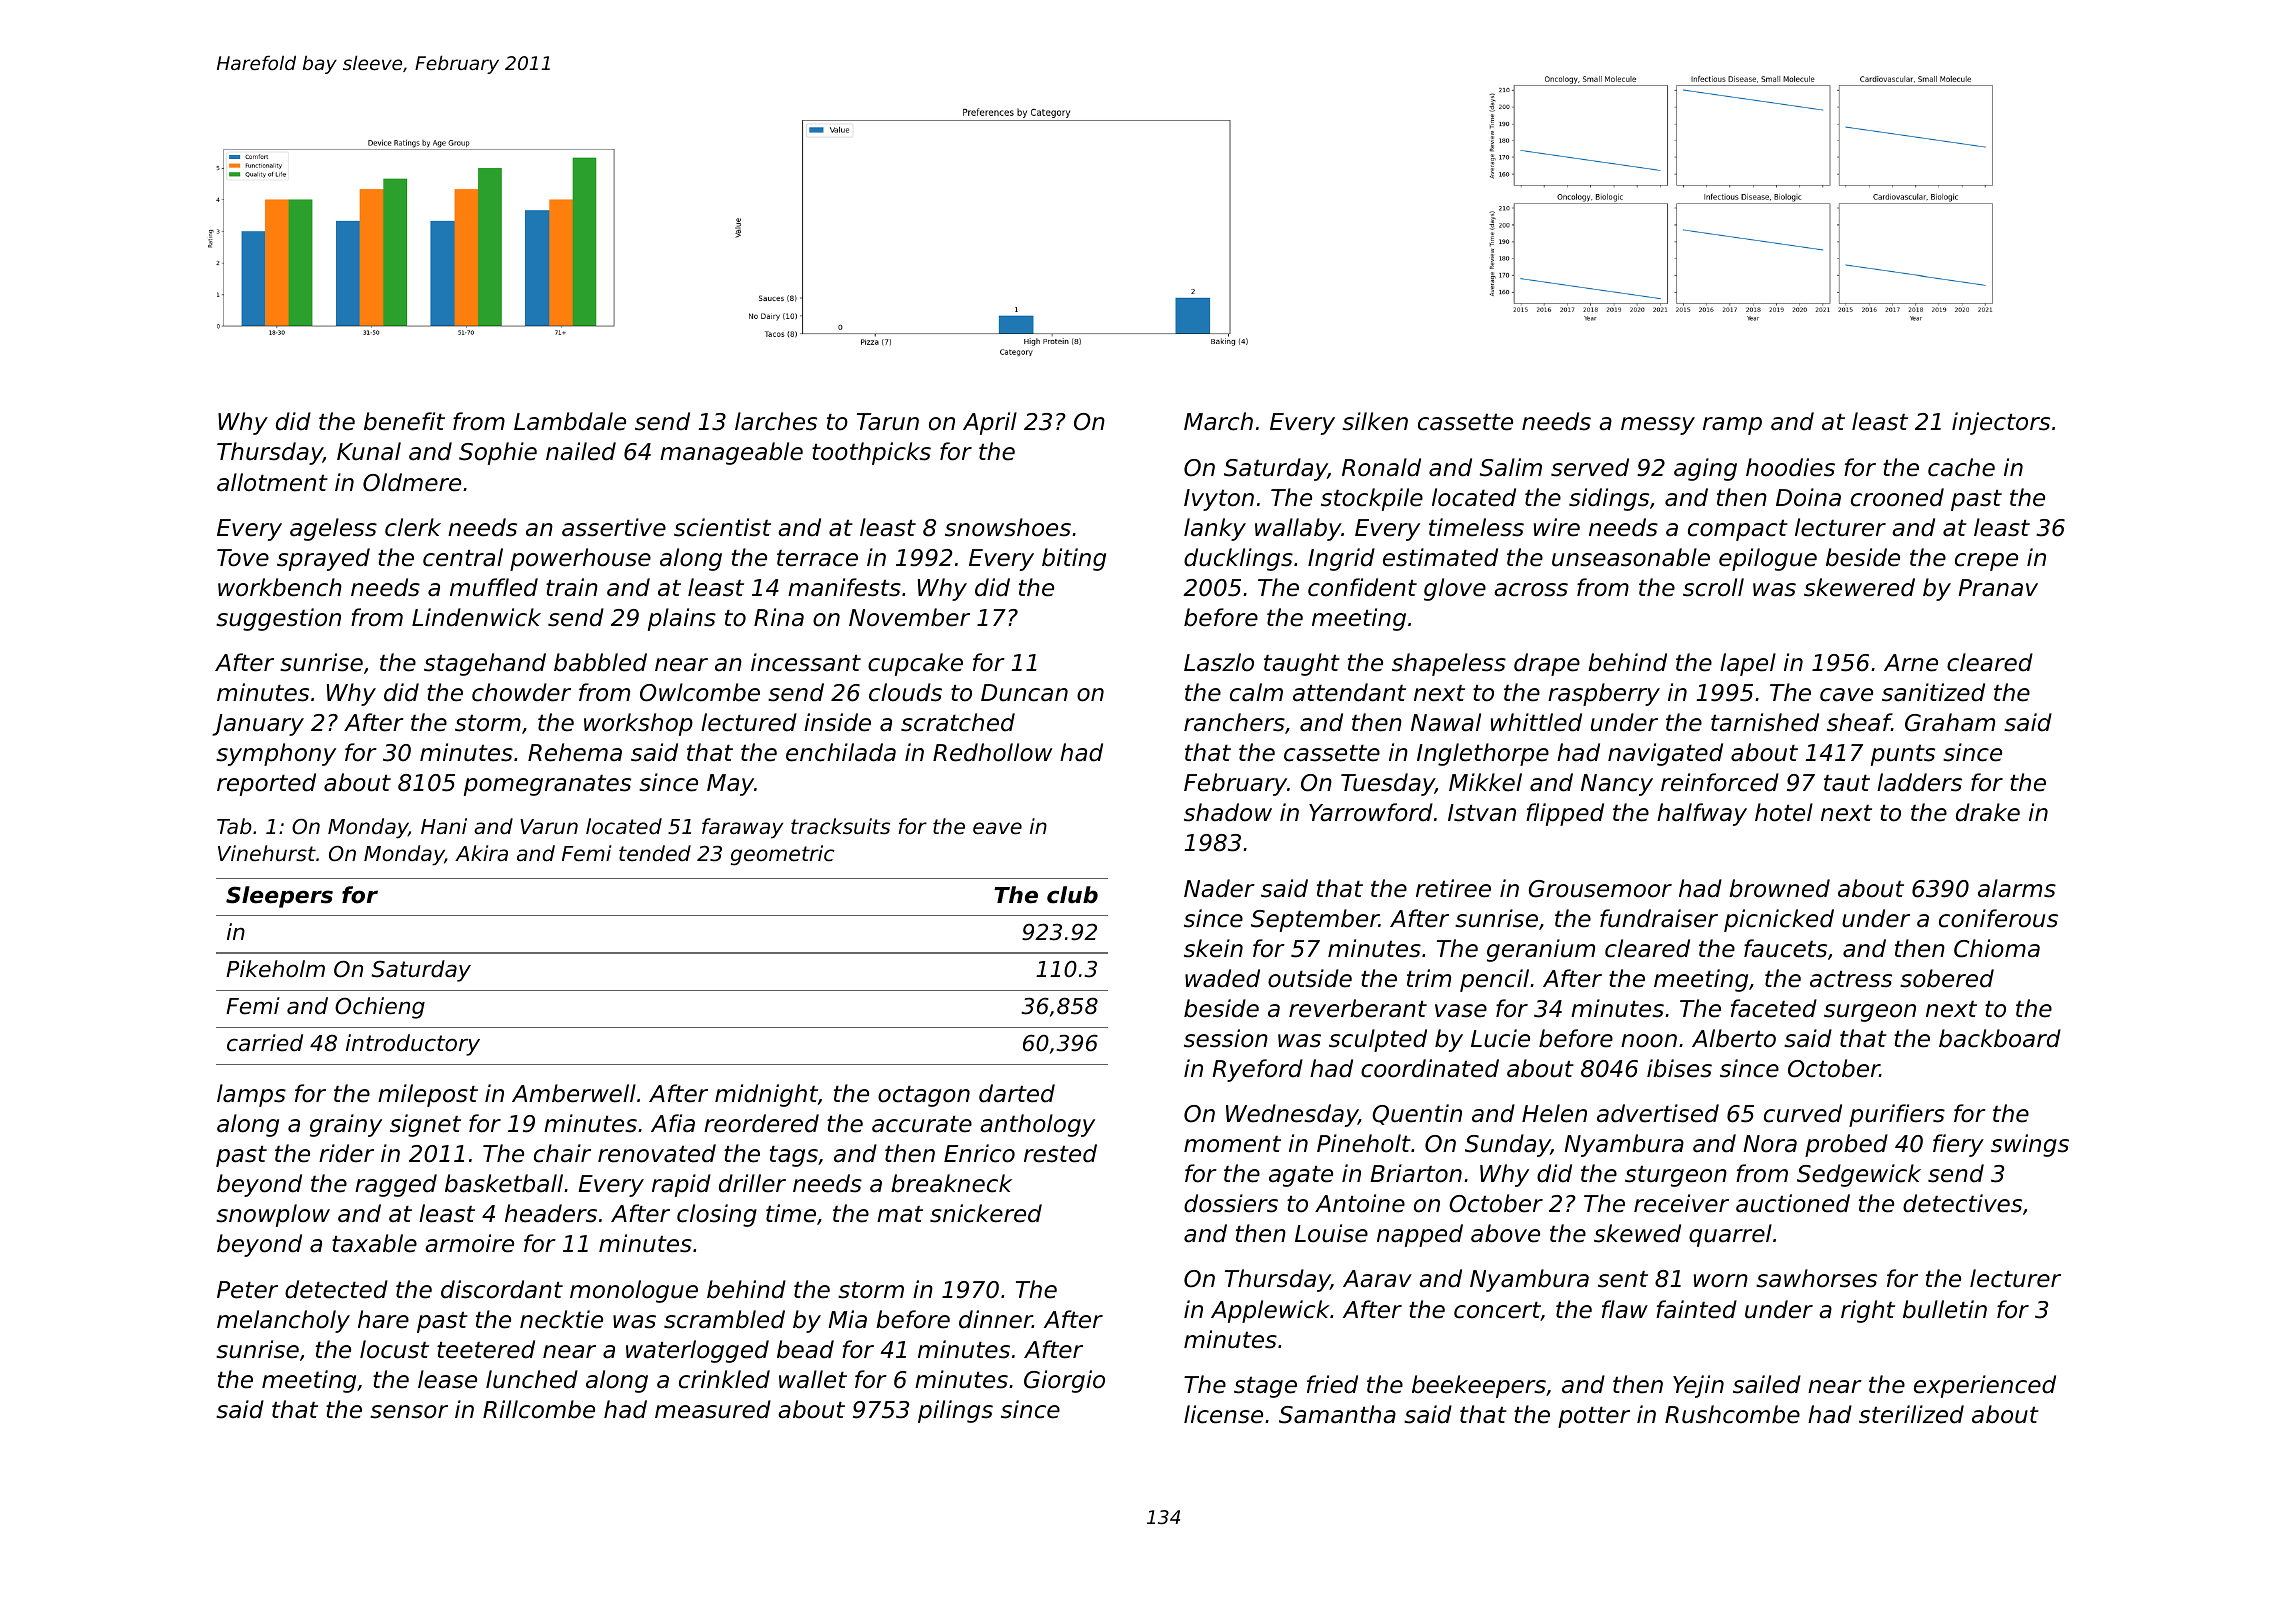  Describe the element at coordinates (1870, 1013) in the screenshot. I see `surgeon` at that location.
